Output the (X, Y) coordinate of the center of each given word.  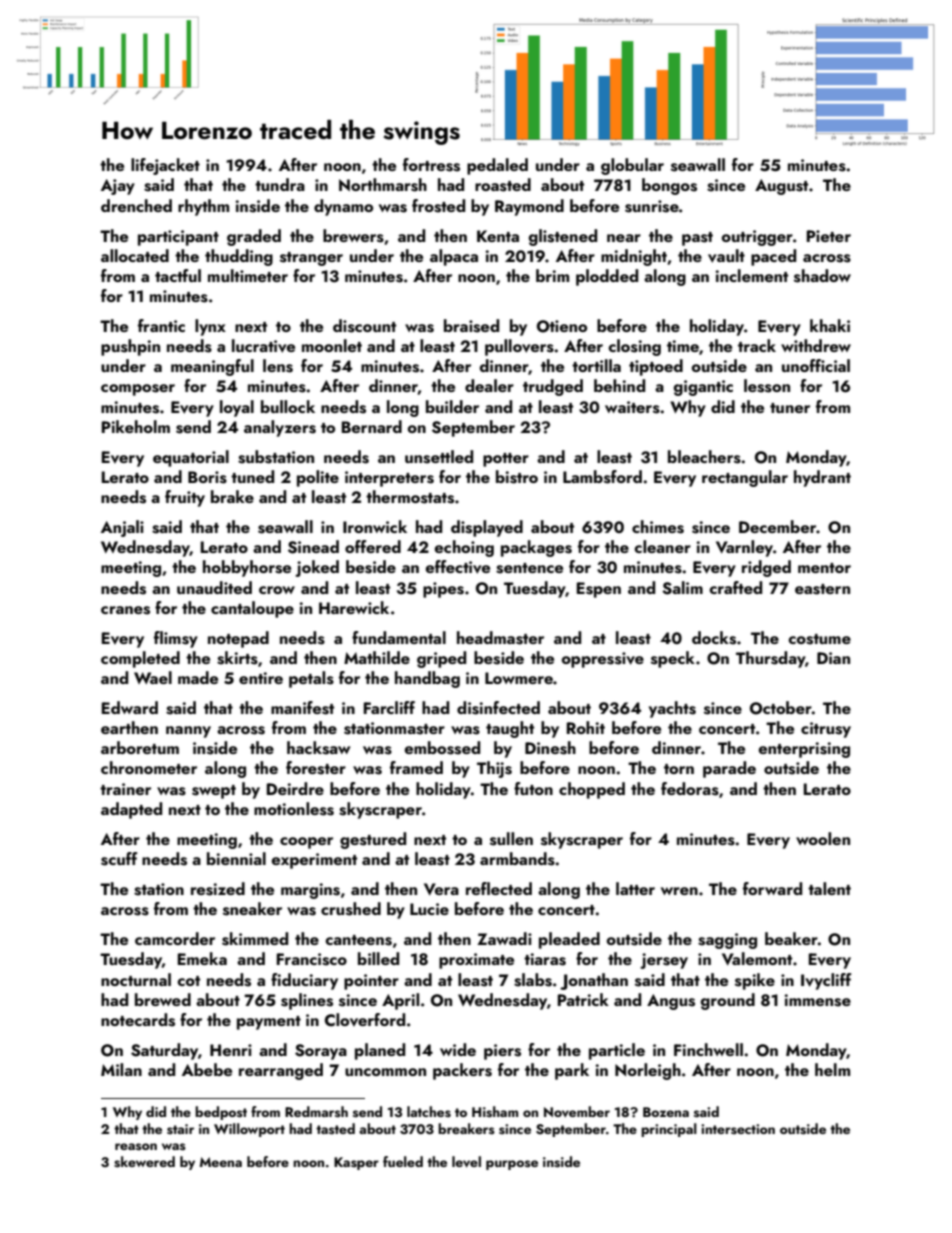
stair (180, 1129)
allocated (135, 255)
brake (232, 496)
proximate (476, 961)
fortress (431, 165)
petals (311, 679)
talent (829, 888)
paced (773, 257)
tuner (790, 408)
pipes (443, 590)
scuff (119, 859)
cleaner (662, 546)
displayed (487, 528)
